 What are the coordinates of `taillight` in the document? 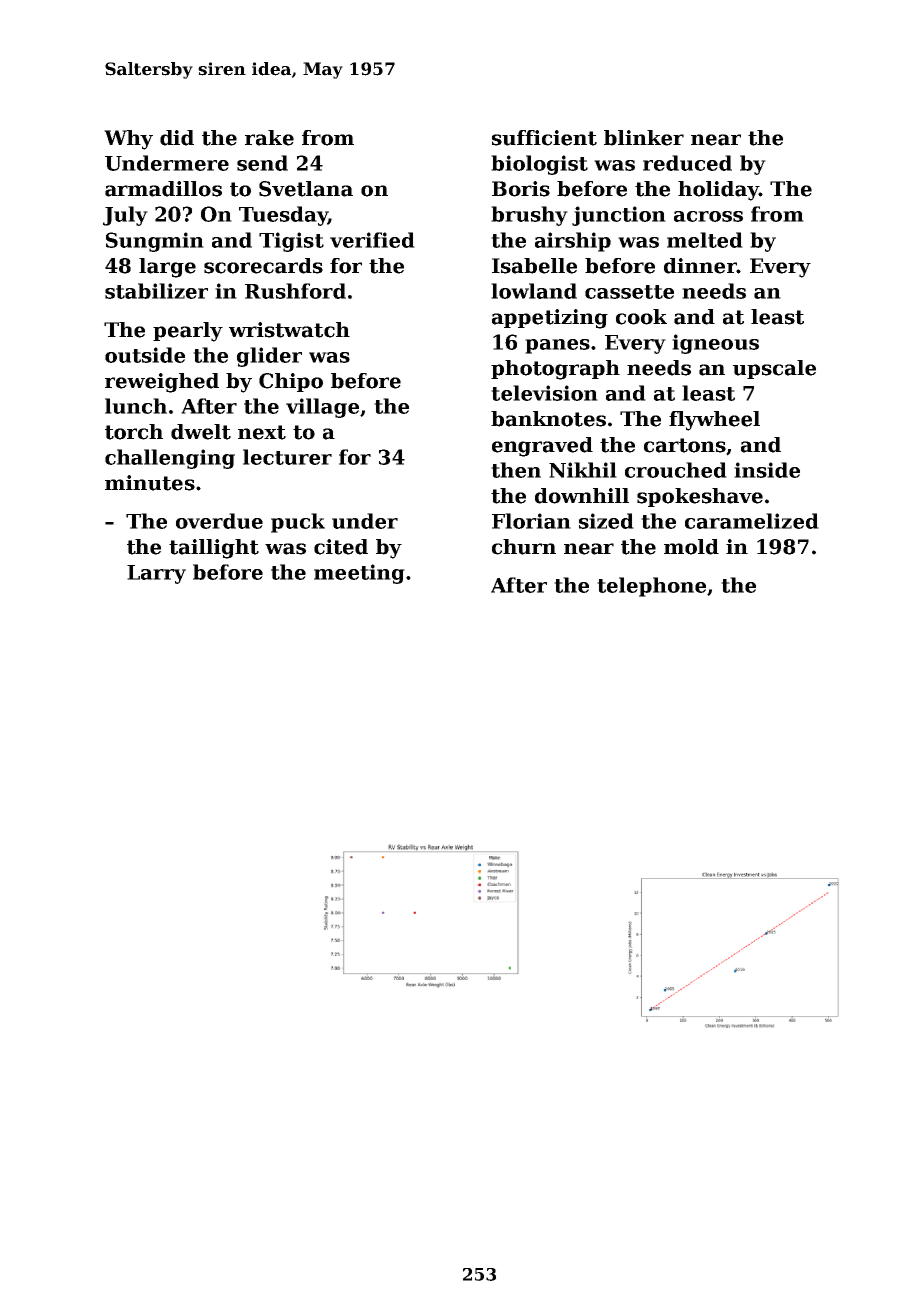 It's located at (214, 549).
